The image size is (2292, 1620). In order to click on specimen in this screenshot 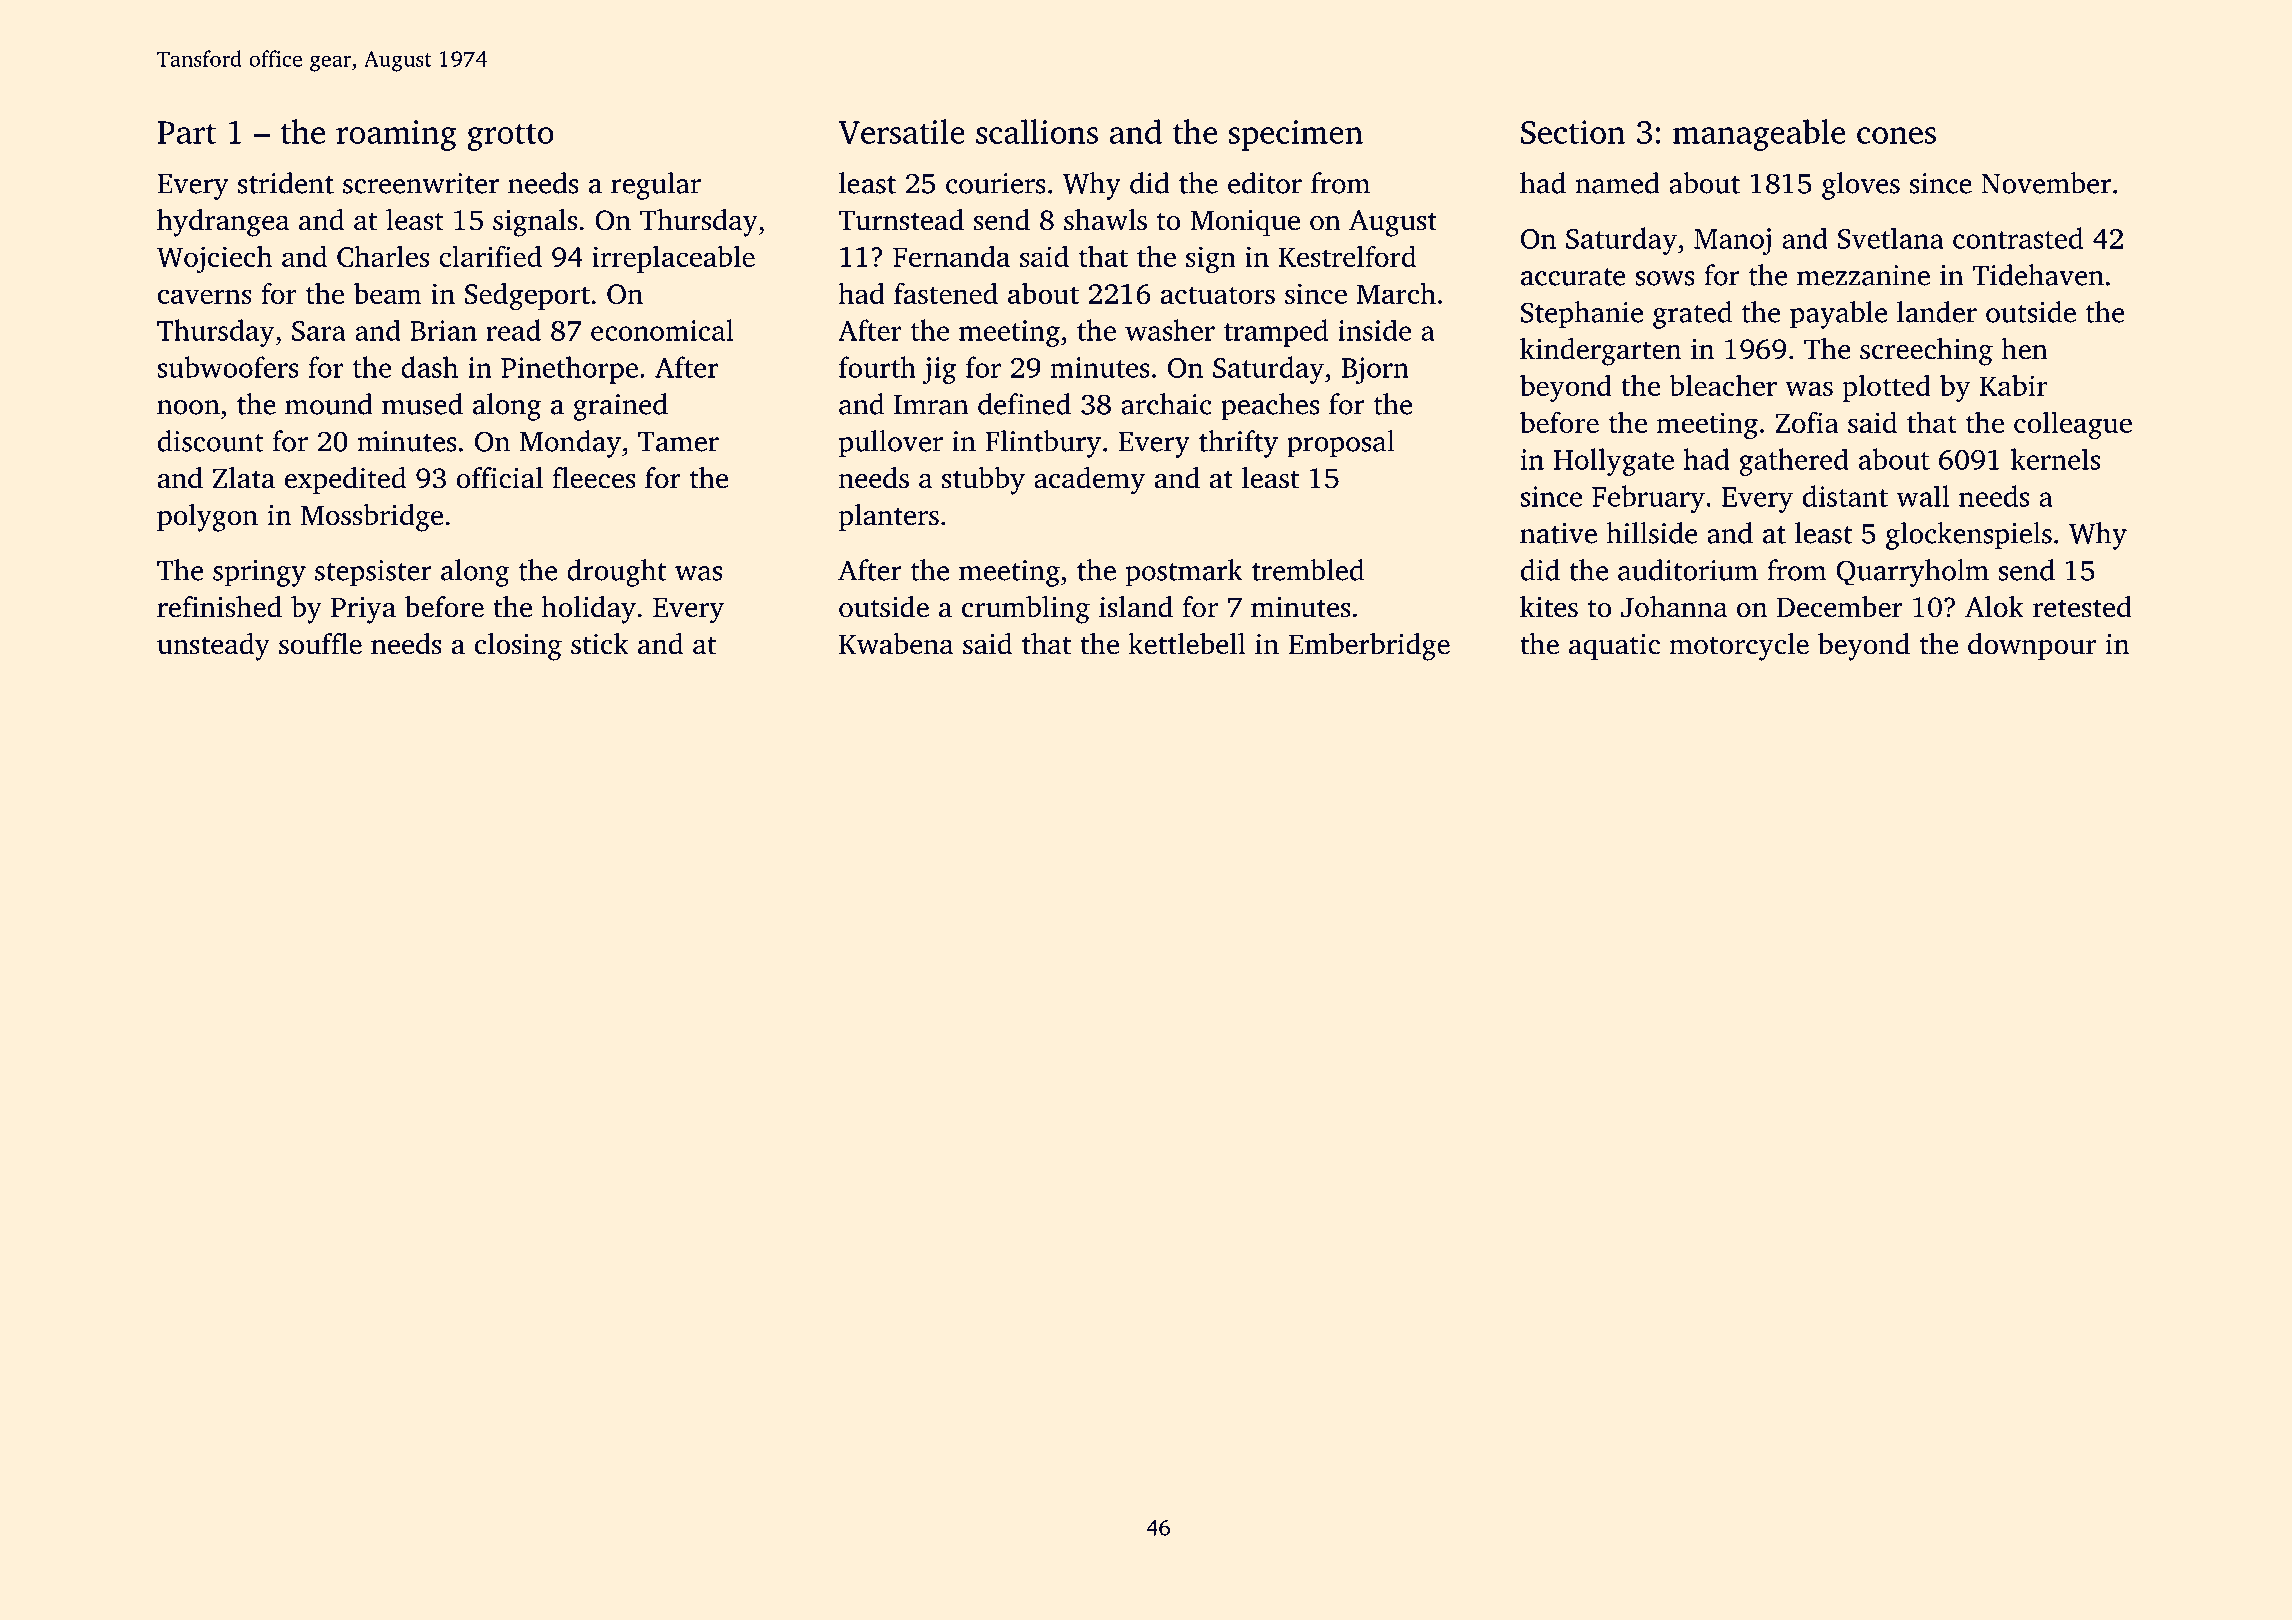, I will do `click(1296, 135)`.
